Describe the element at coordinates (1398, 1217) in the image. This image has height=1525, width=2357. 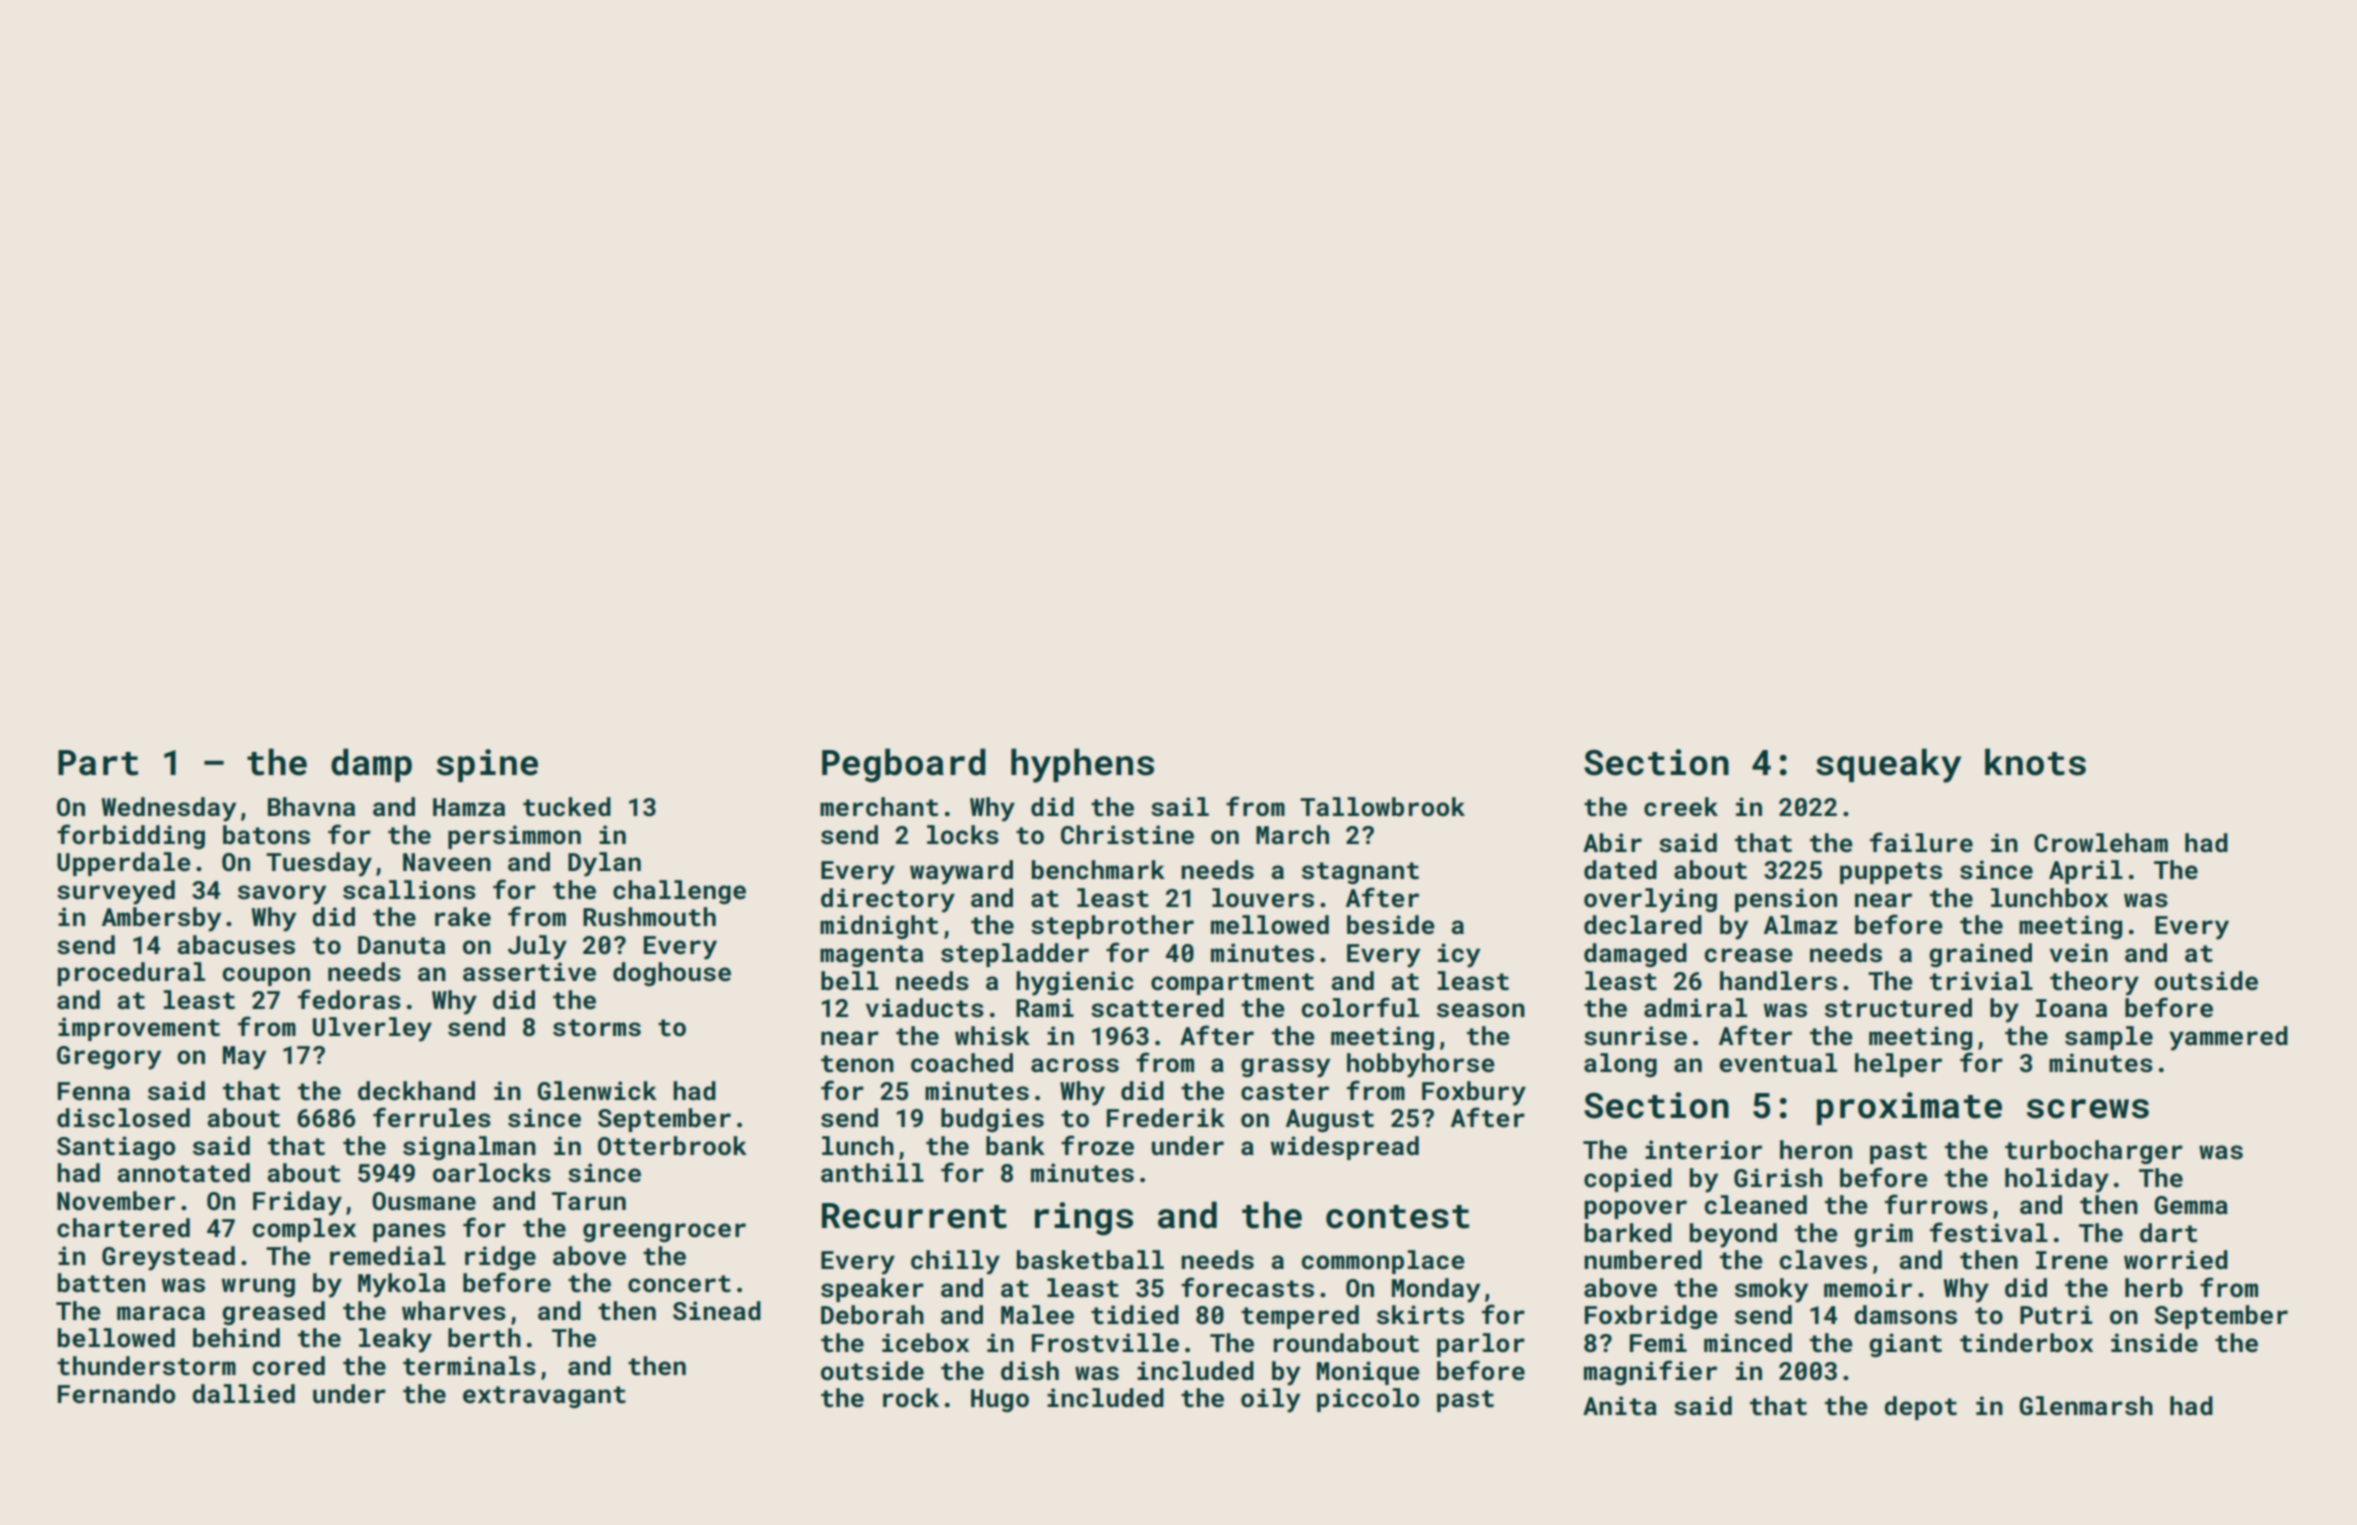
I see `contest` at that location.
